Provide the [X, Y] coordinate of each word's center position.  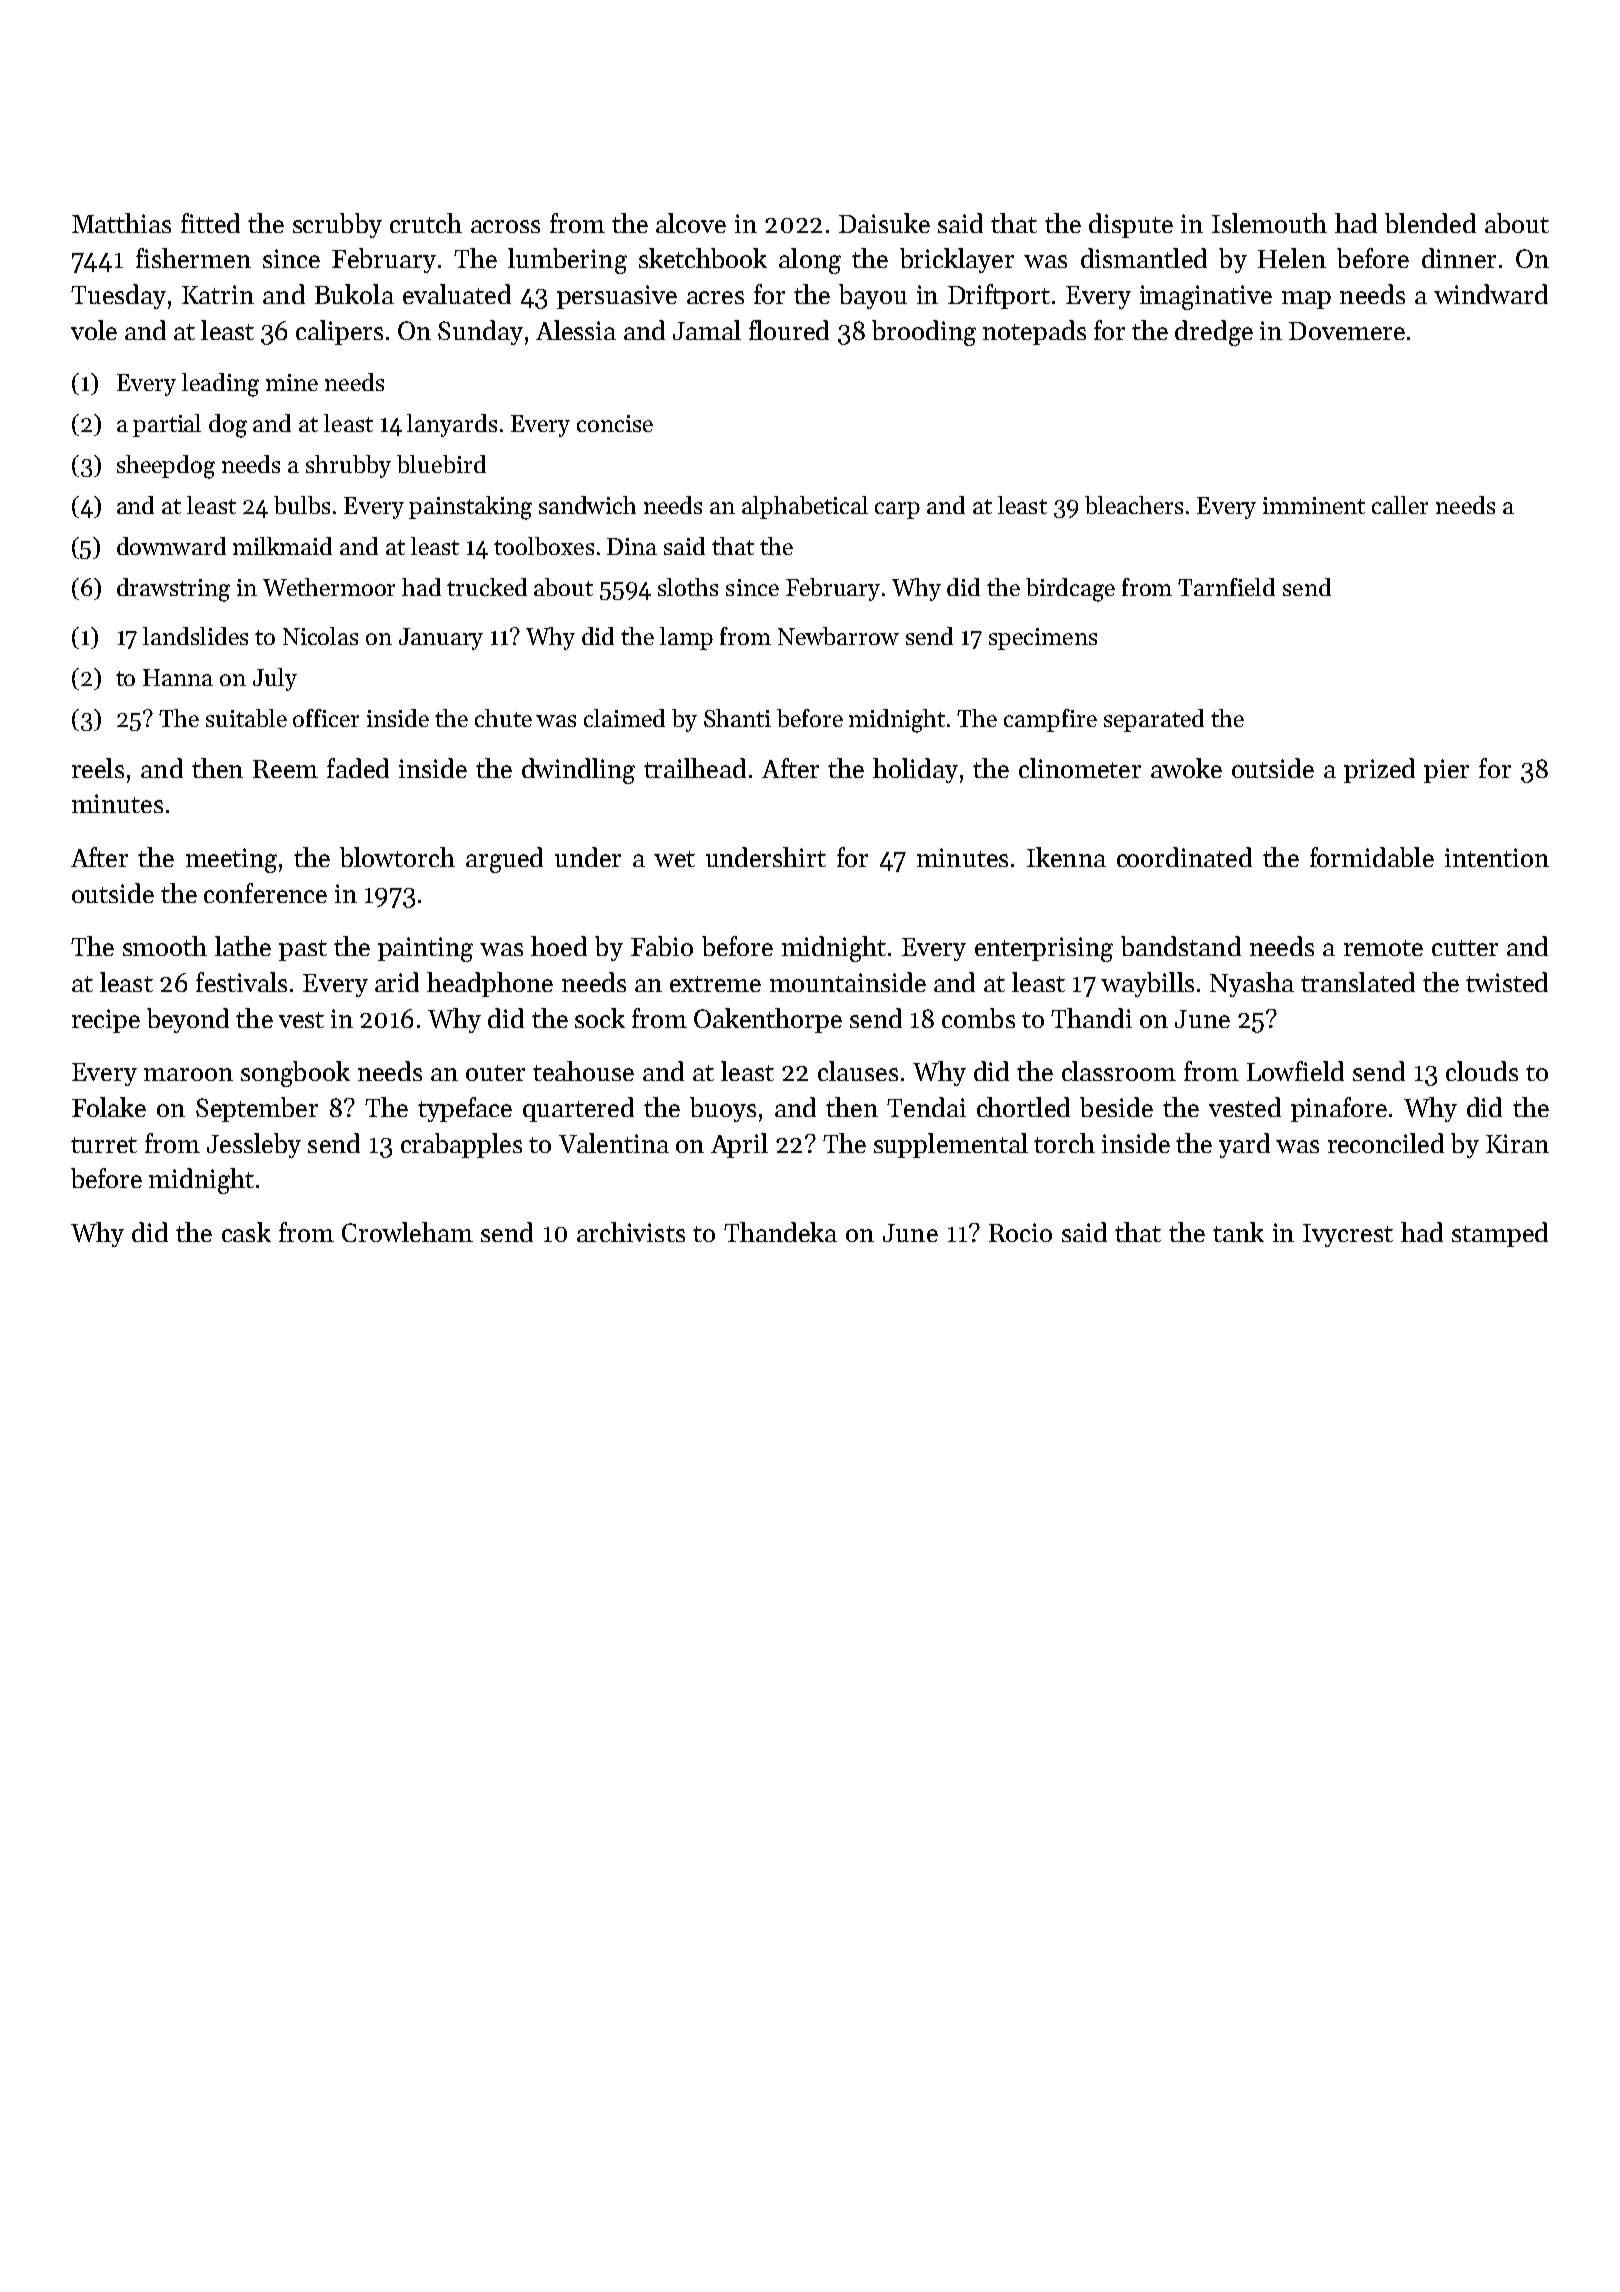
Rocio [1020, 1232]
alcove [691, 223]
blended [1430, 223]
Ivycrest [1348, 1235]
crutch [426, 223]
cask [246, 1232]
